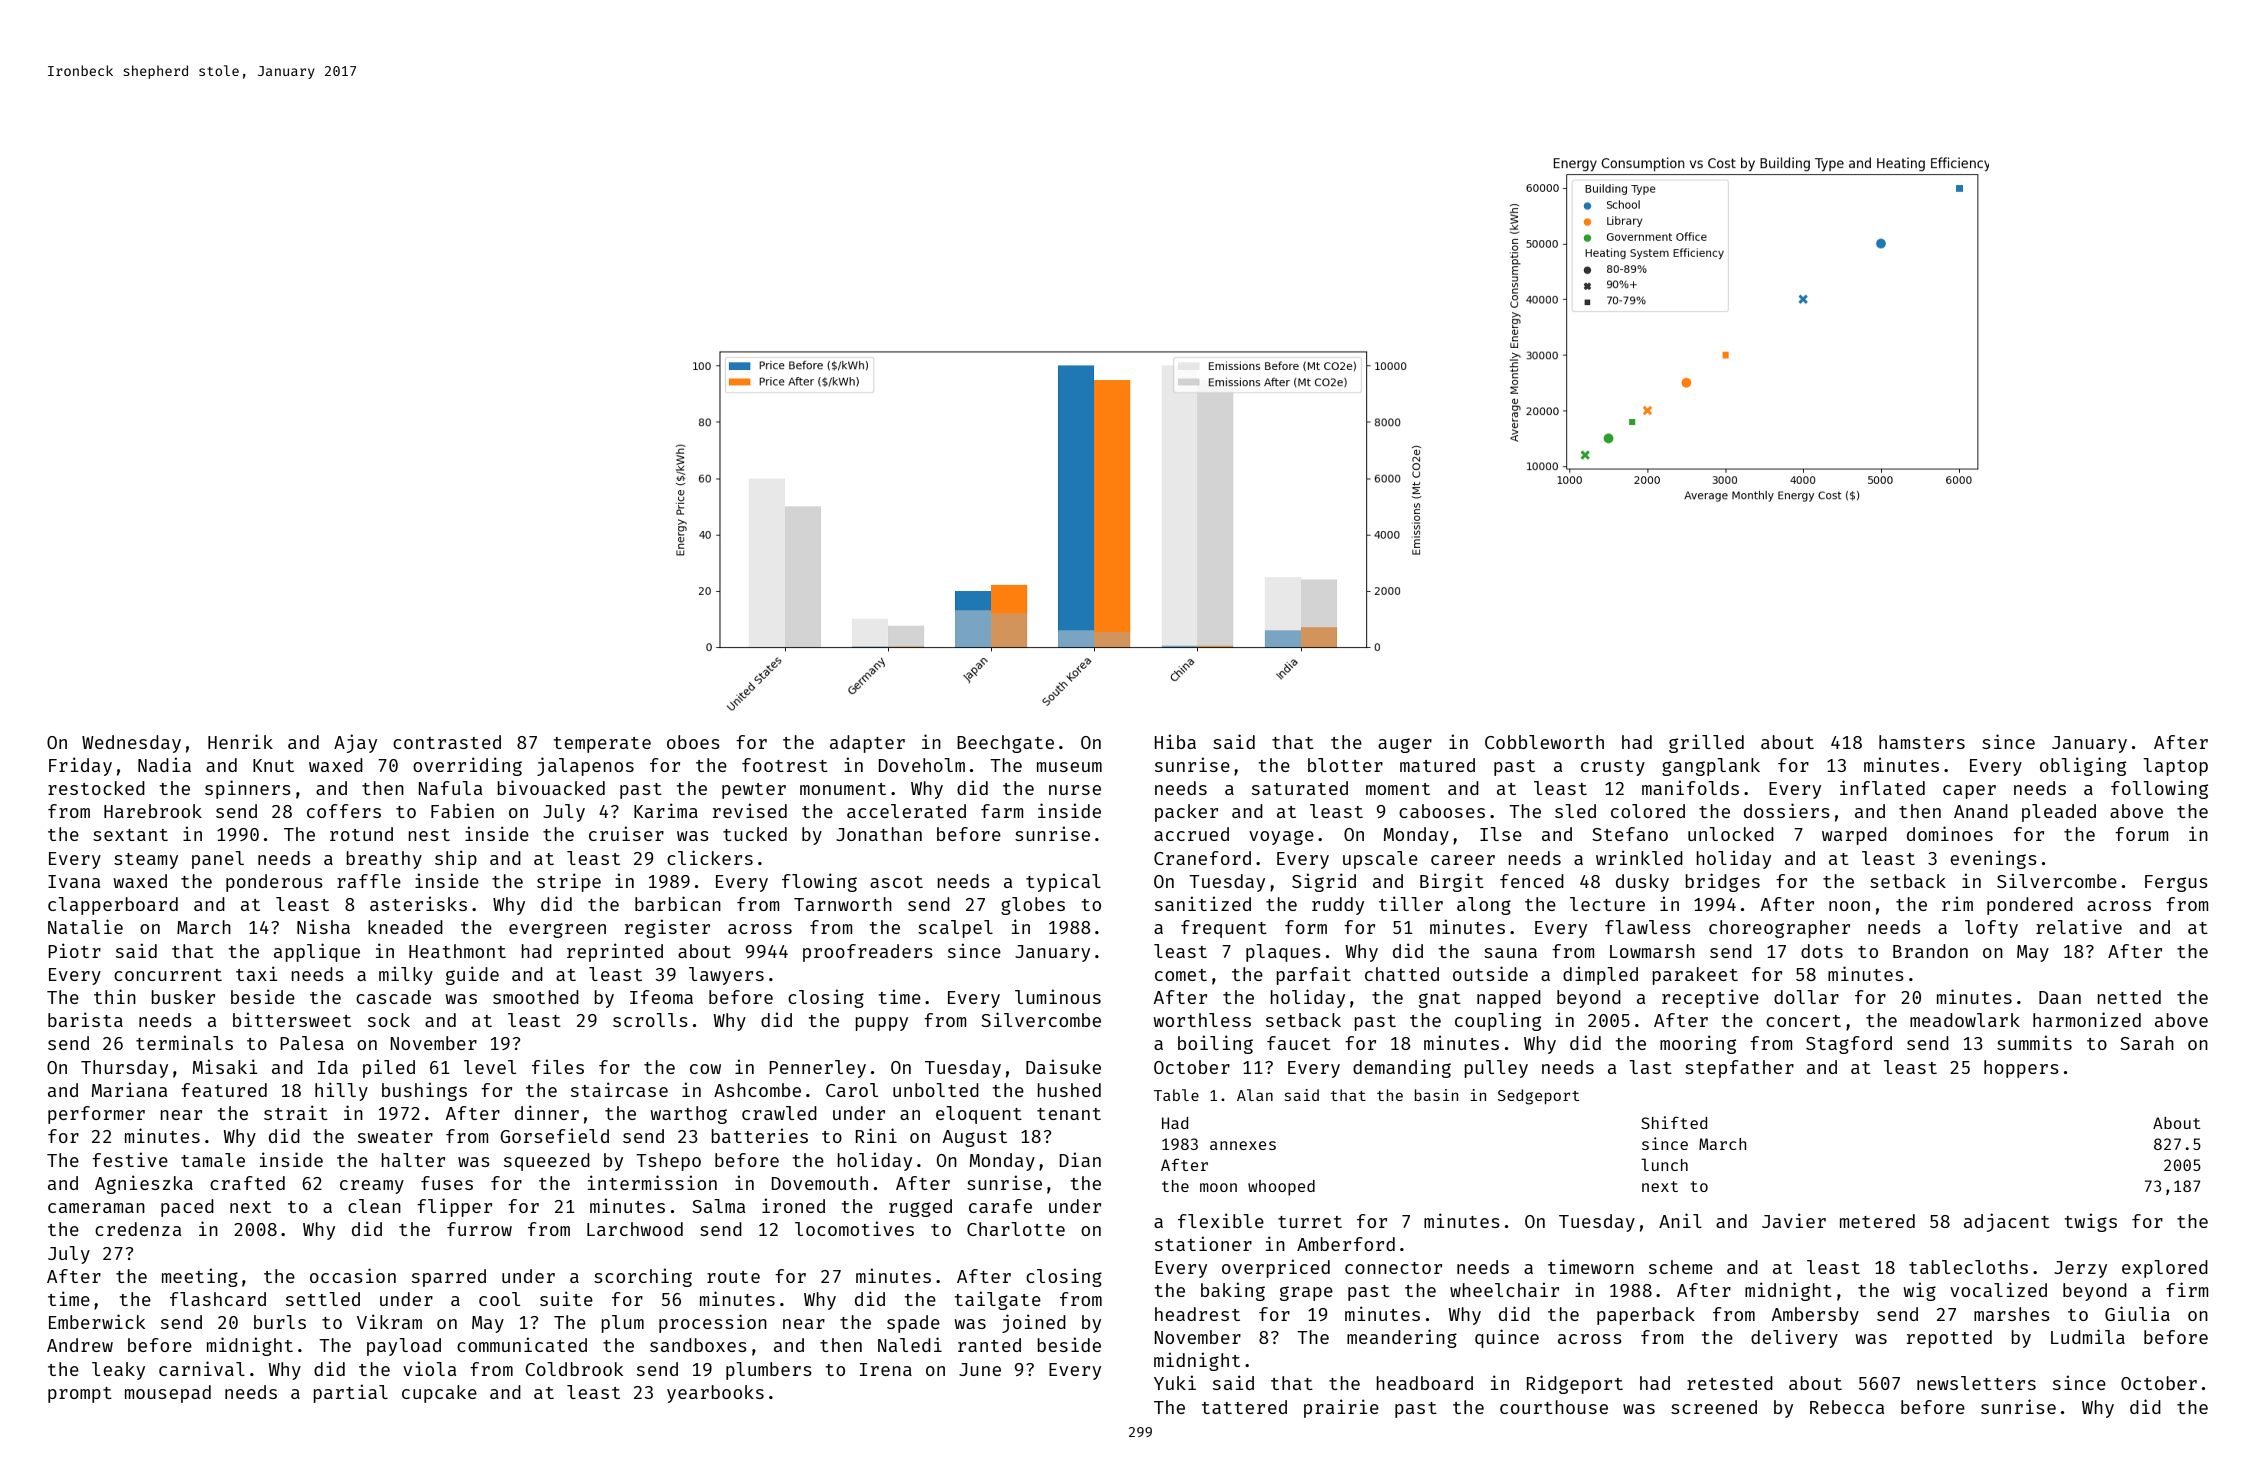 Image resolution: width=2256 pixels, height=1460 pixels. Describe the element at coordinates (1016, 1229) in the page. I see `Charlotte` at that location.
